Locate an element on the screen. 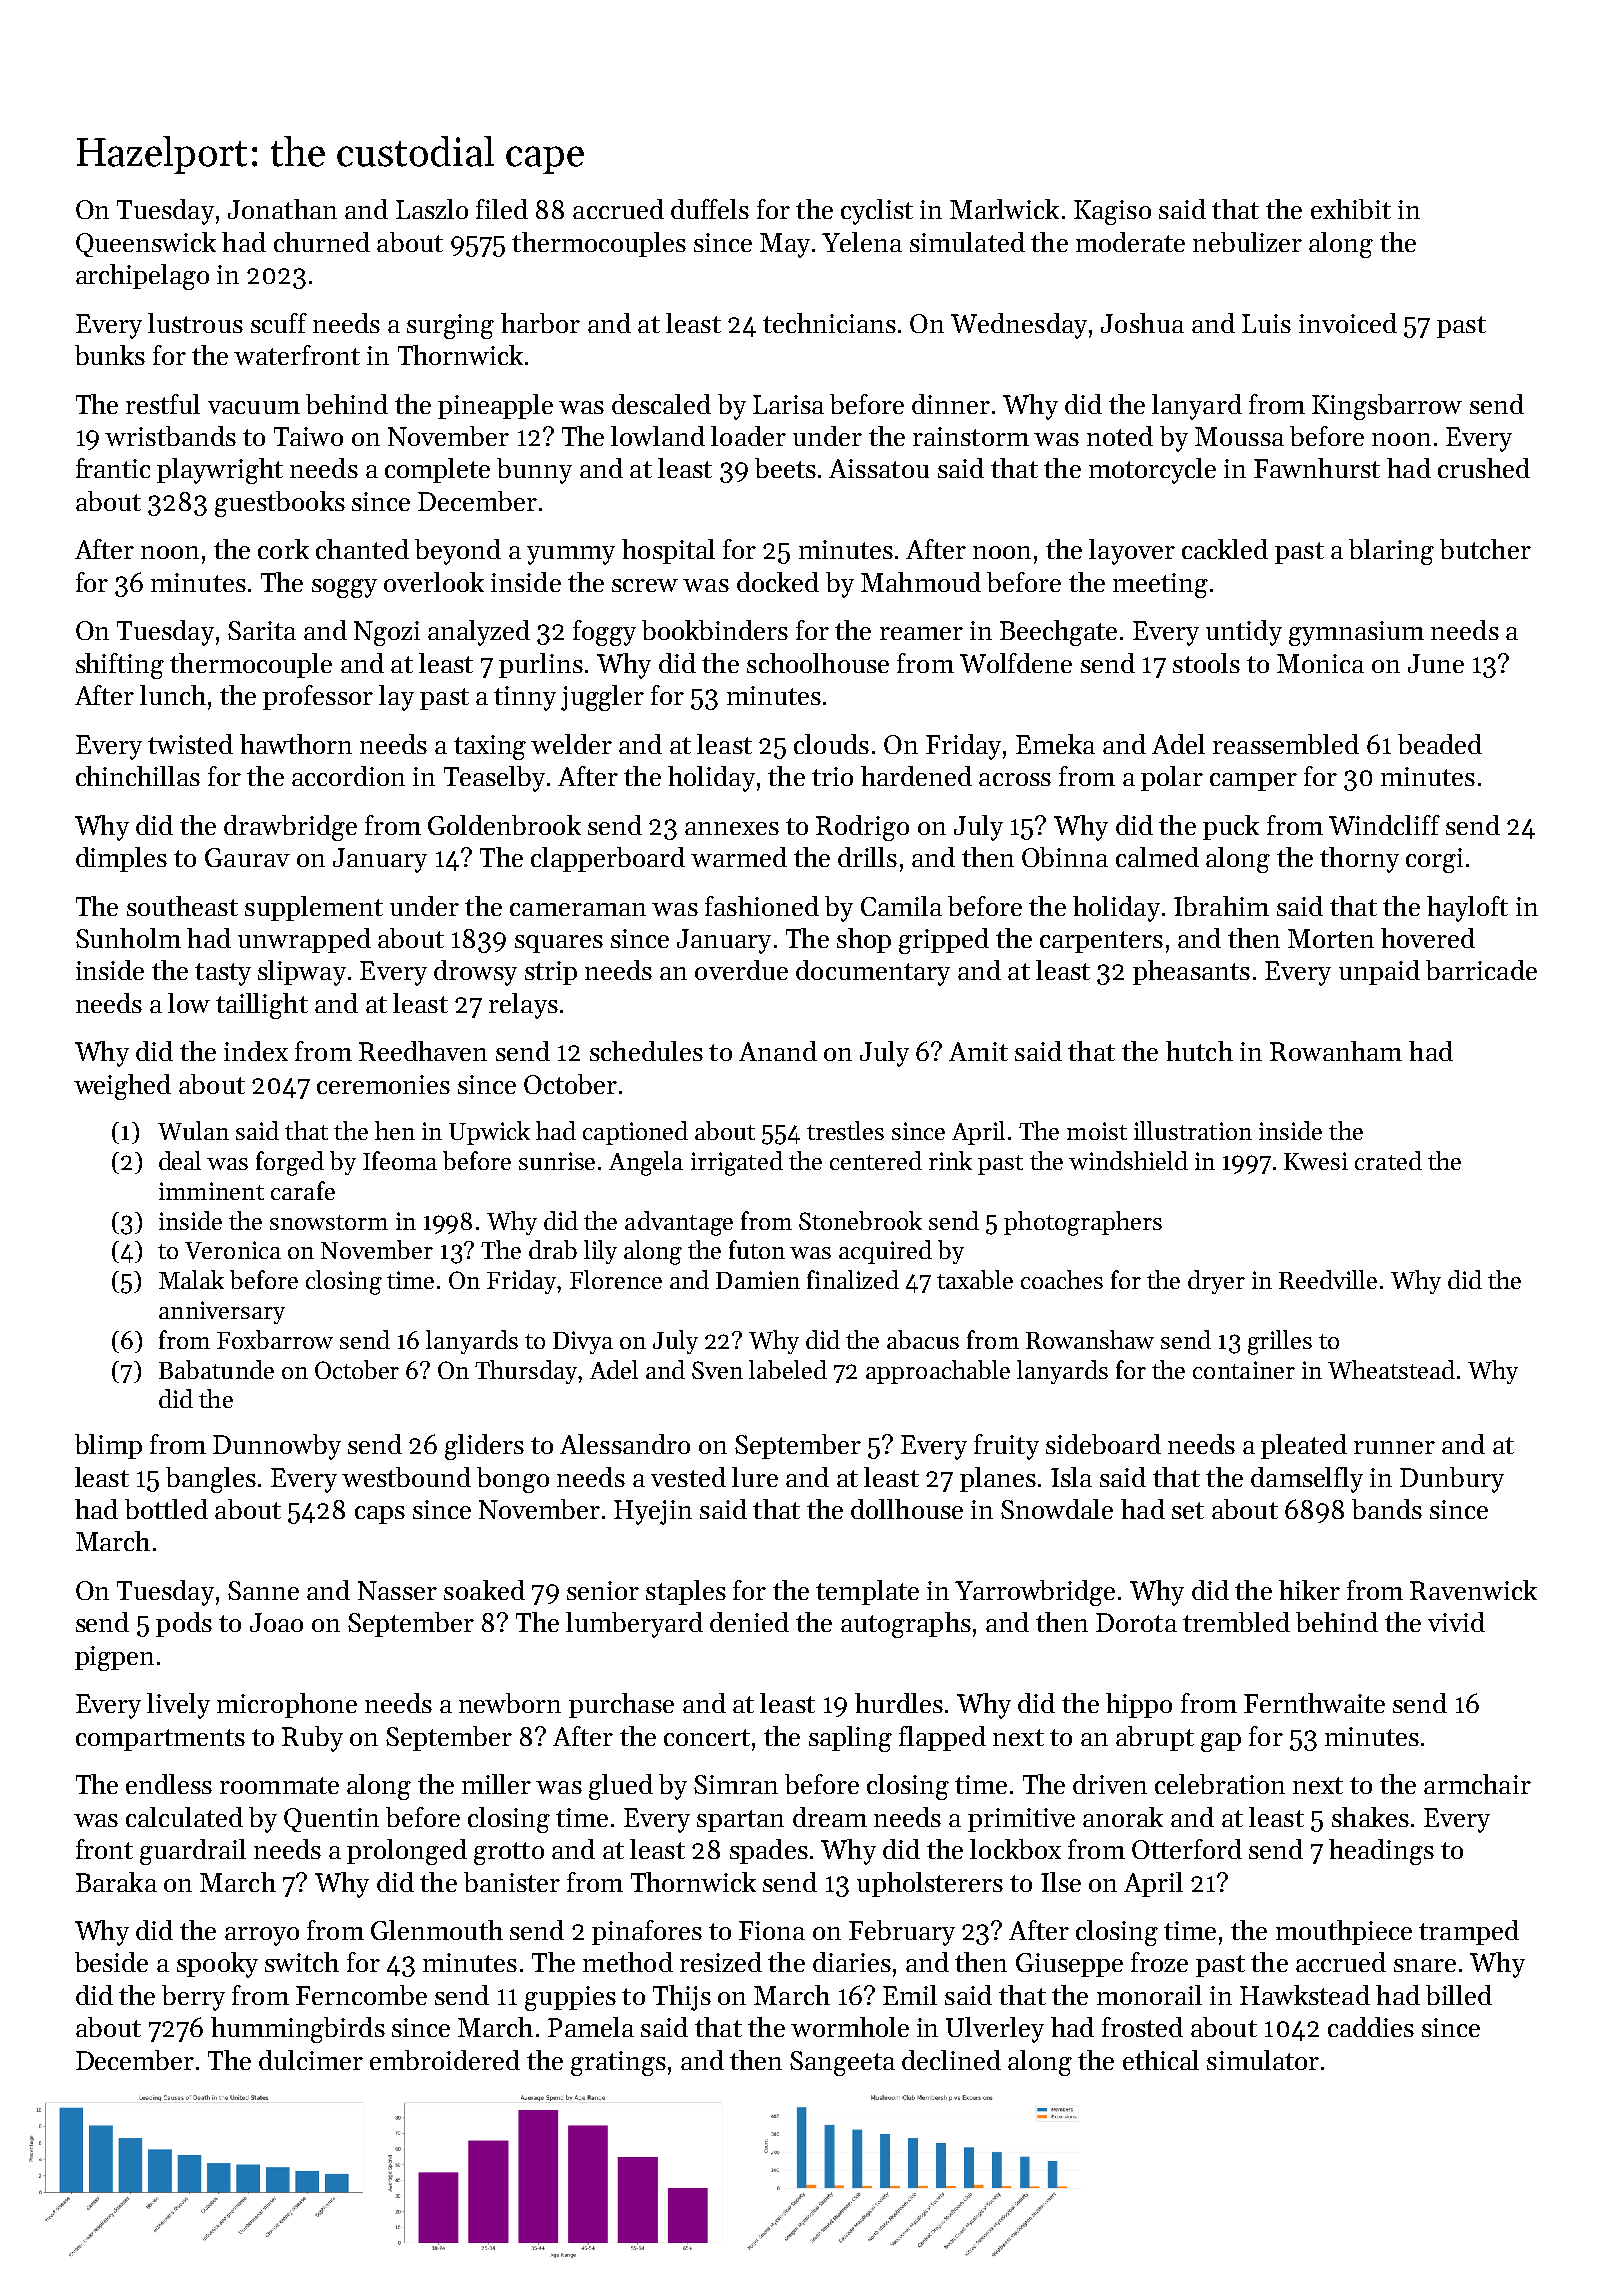  Taiwo is located at coordinates (308, 436).
